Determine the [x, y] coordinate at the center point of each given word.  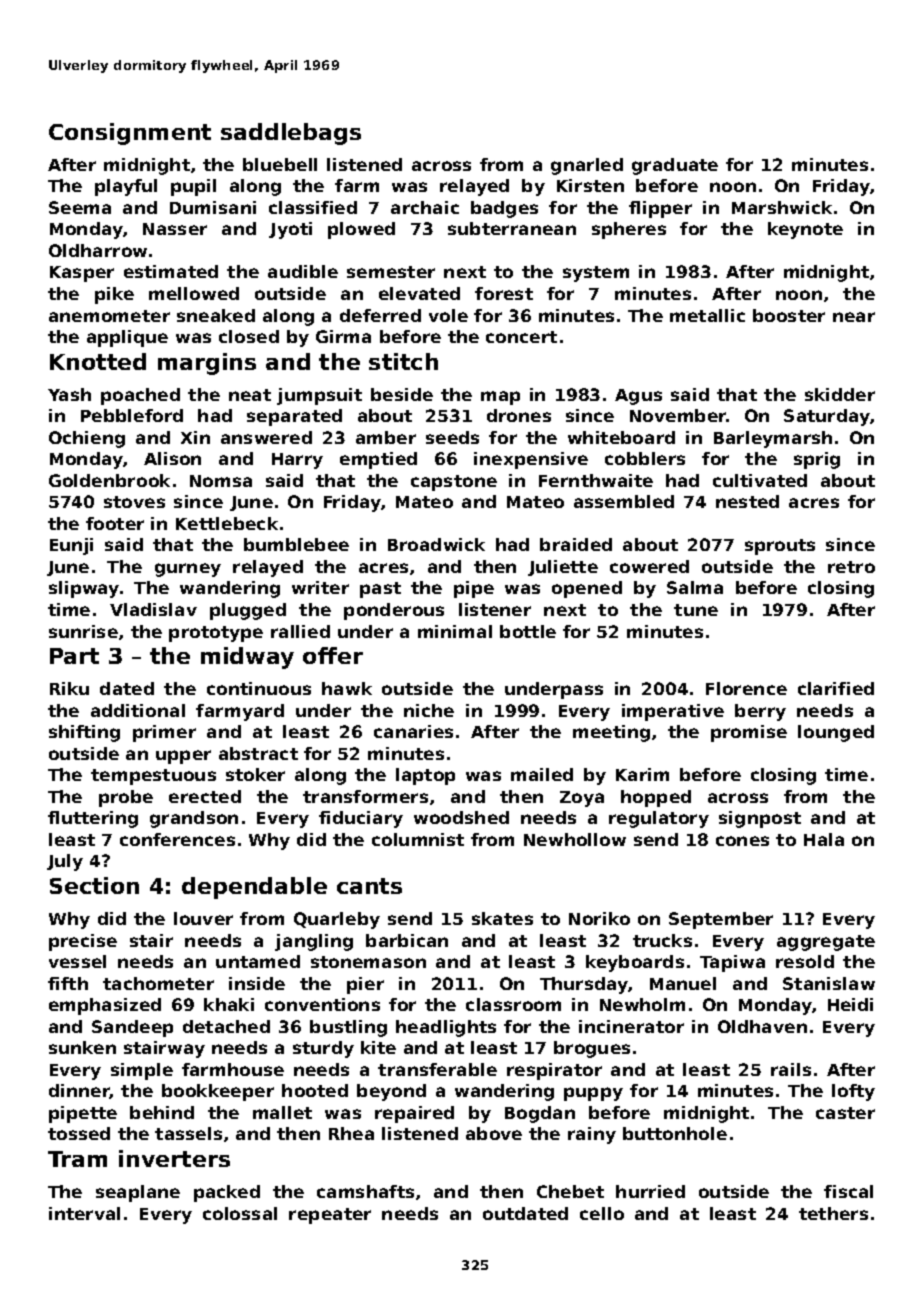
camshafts [365, 1191]
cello [602, 1213]
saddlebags [291, 134]
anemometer [109, 316]
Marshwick [782, 207]
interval [84, 1213]
